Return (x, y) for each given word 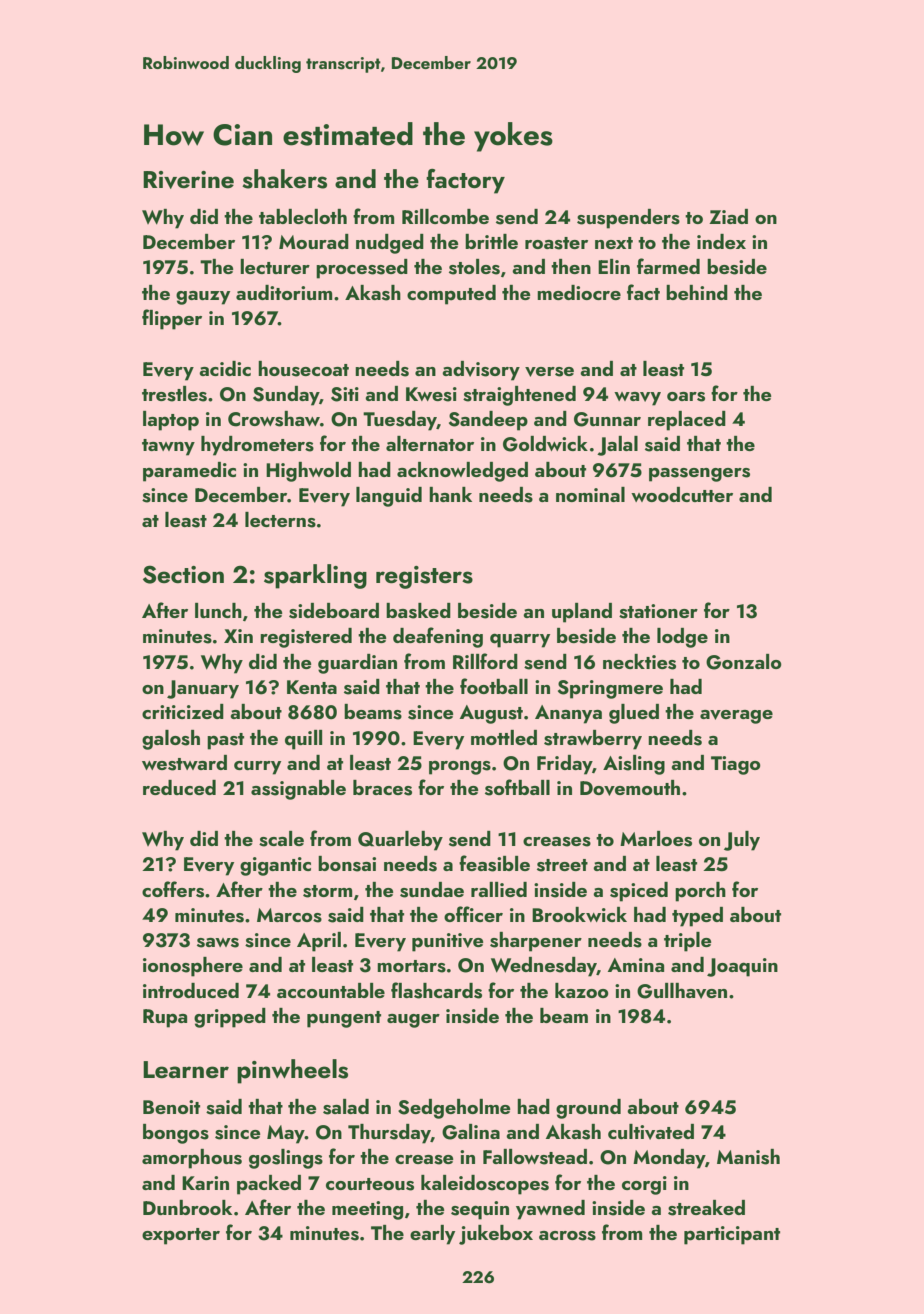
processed (362, 269)
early (432, 1235)
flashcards (436, 990)
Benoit (171, 1107)
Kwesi (431, 394)
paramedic (189, 472)
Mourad (314, 241)
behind (697, 292)
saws (218, 943)
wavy (637, 399)
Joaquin (742, 967)
